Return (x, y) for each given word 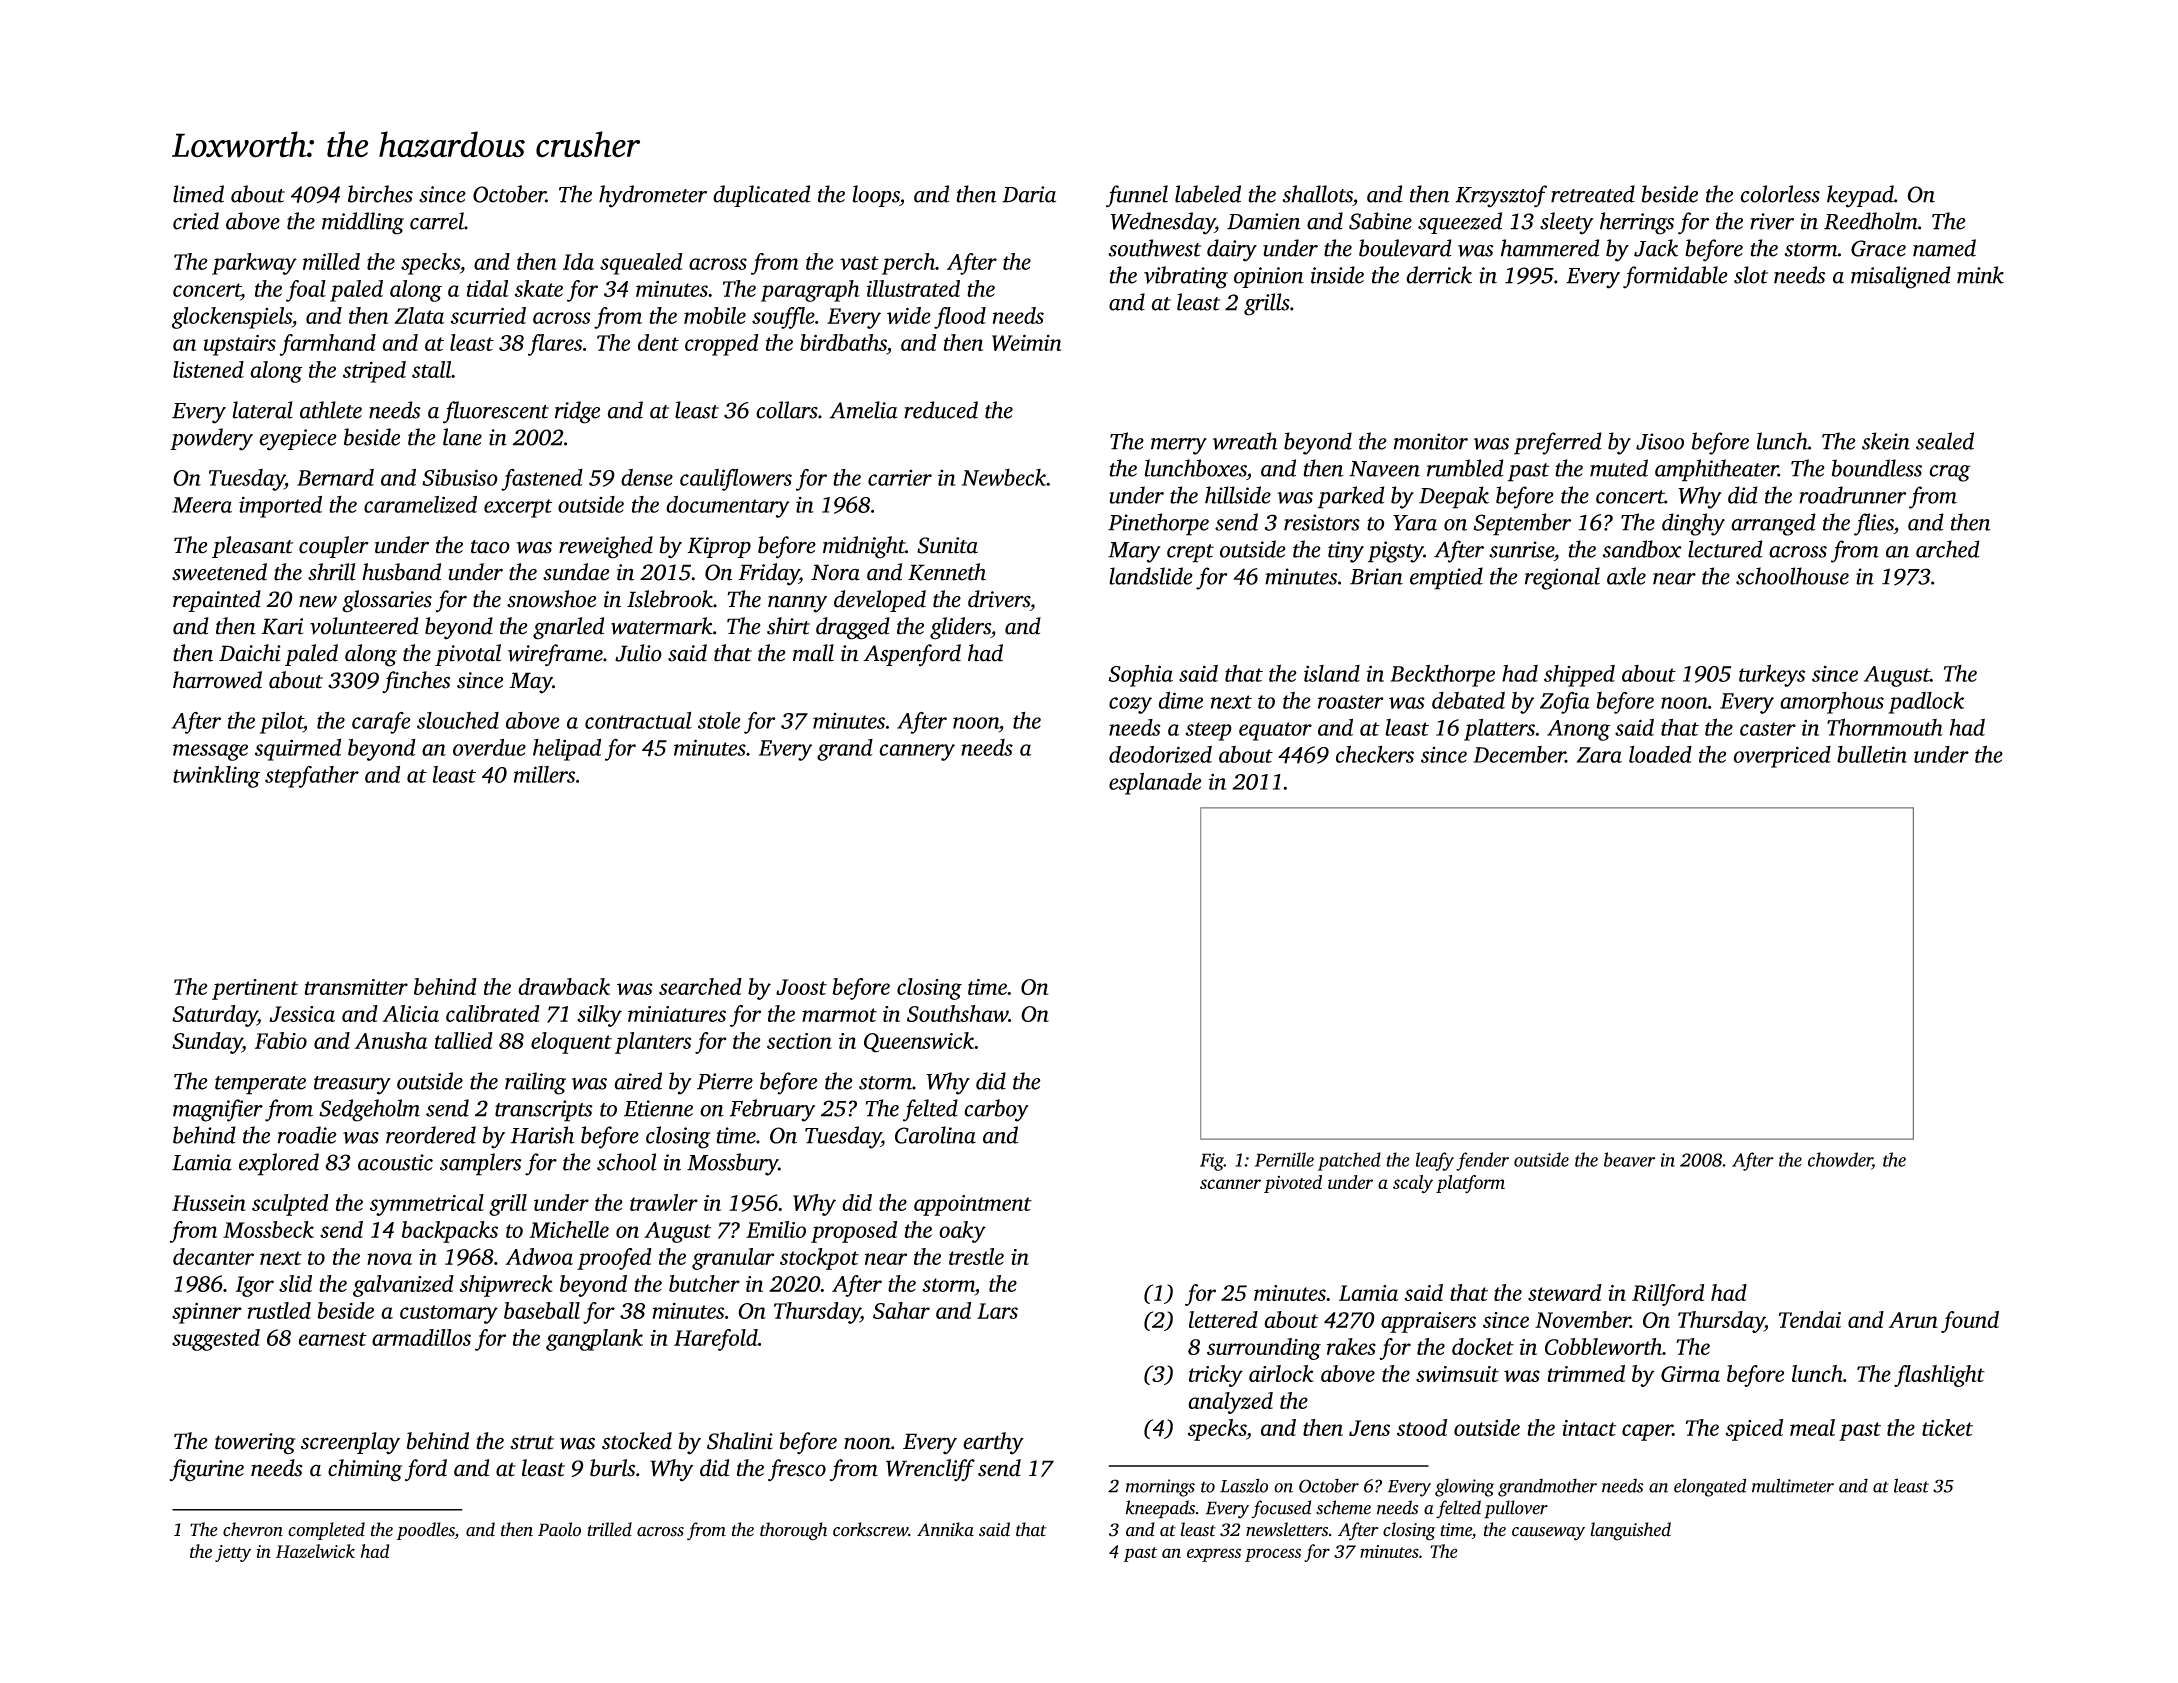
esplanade (1155, 783)
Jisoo (1660, 441)
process (1273, 1555)
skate (539, 288)
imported (280, 506)
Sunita (947, 545)
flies (1874, 524)
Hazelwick (315, 1551)
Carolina (935, 1135)
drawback (564, 986)
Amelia (864, 410)
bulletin (1872, 754)
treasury (352, 1085)
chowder (1840, 1160)
